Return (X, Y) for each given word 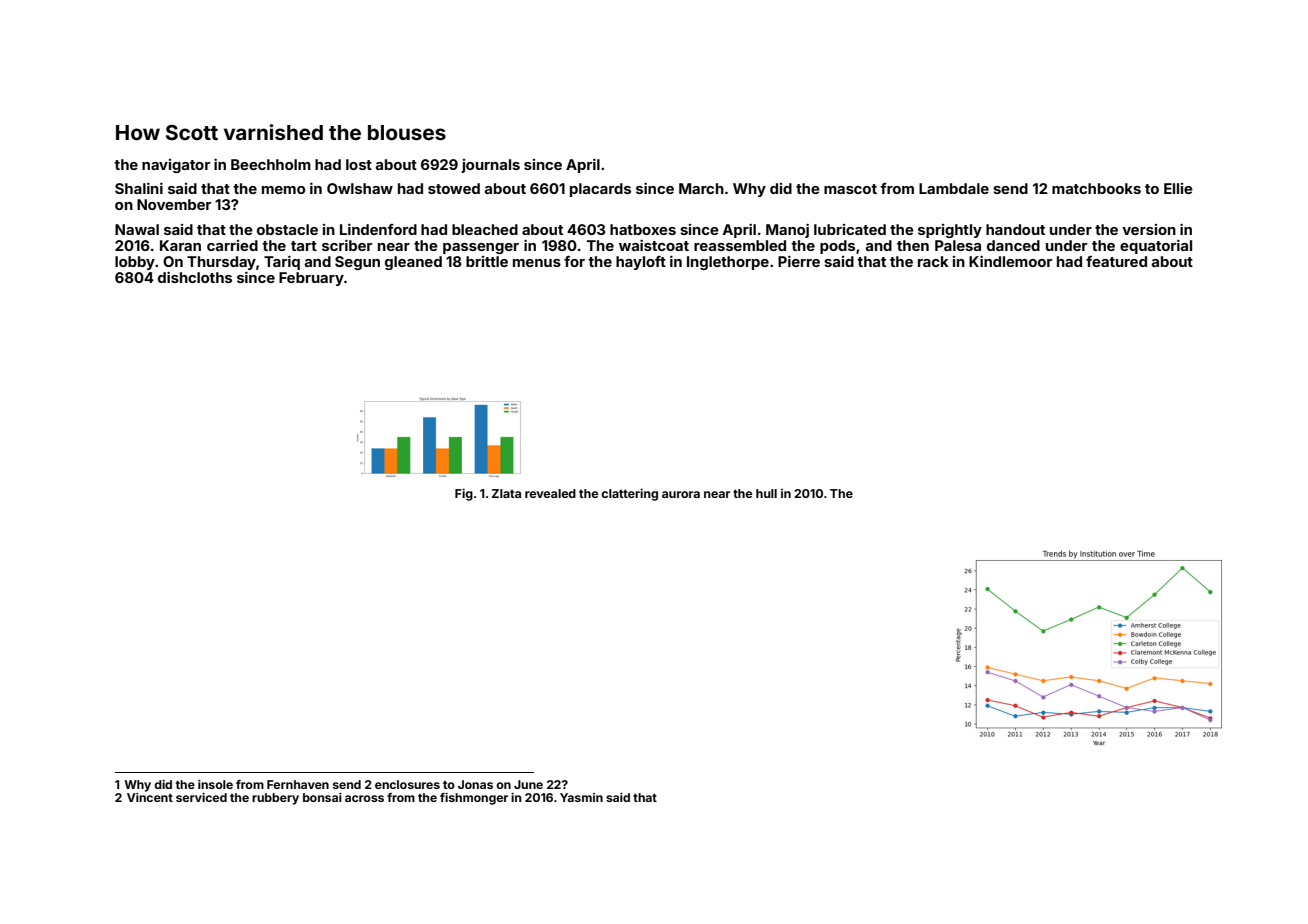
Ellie (1178, 188)
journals (490, 166)
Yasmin (581, 797)
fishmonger (474, 799)
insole (215, 784)
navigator (176, 166)
